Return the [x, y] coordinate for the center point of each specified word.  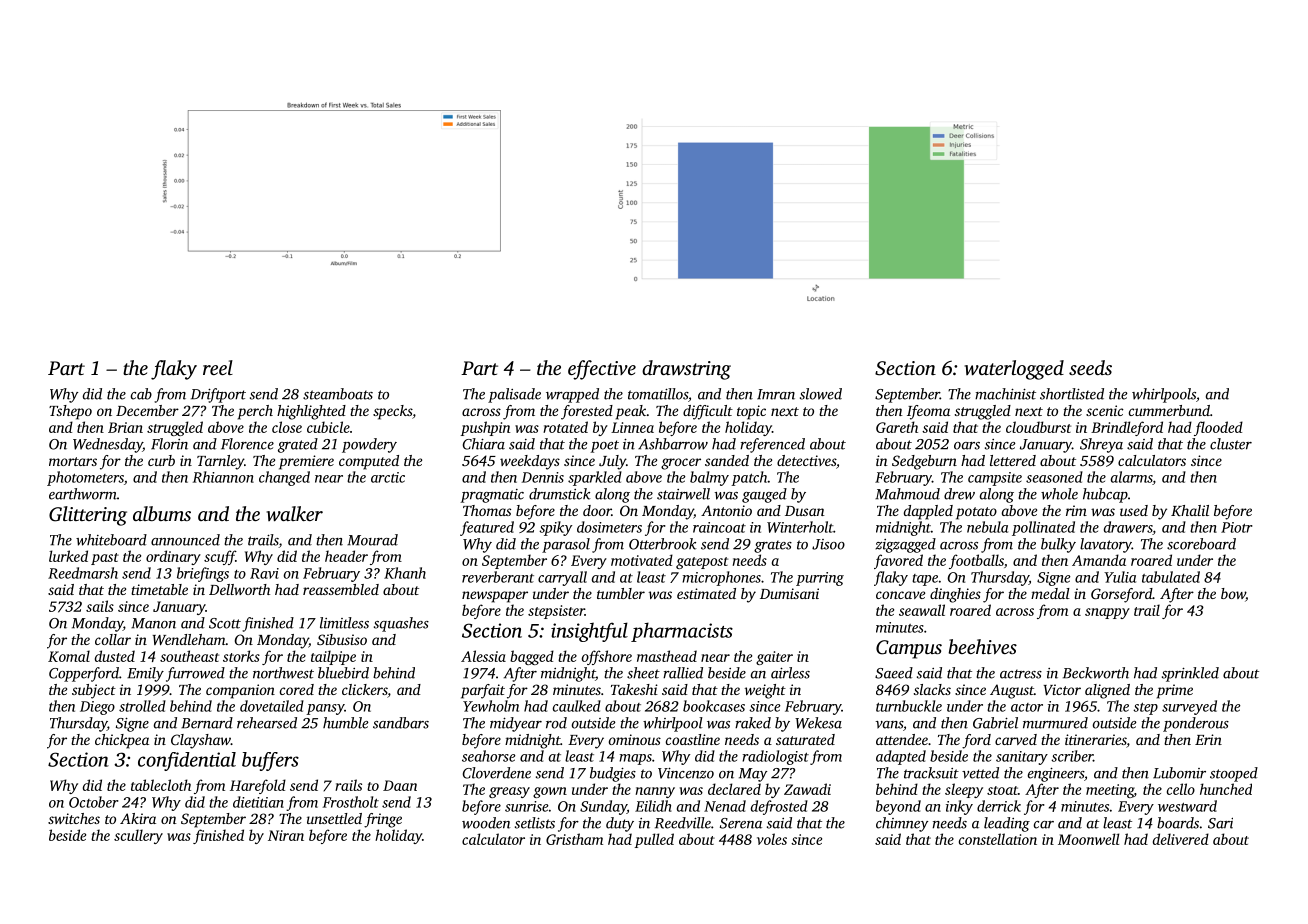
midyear [516, 724]
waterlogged [1014, 370]
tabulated [1171, 577]
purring [820, 579]
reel [218, 367]
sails [100, 606]
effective [602, 370]
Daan [400, 785]
